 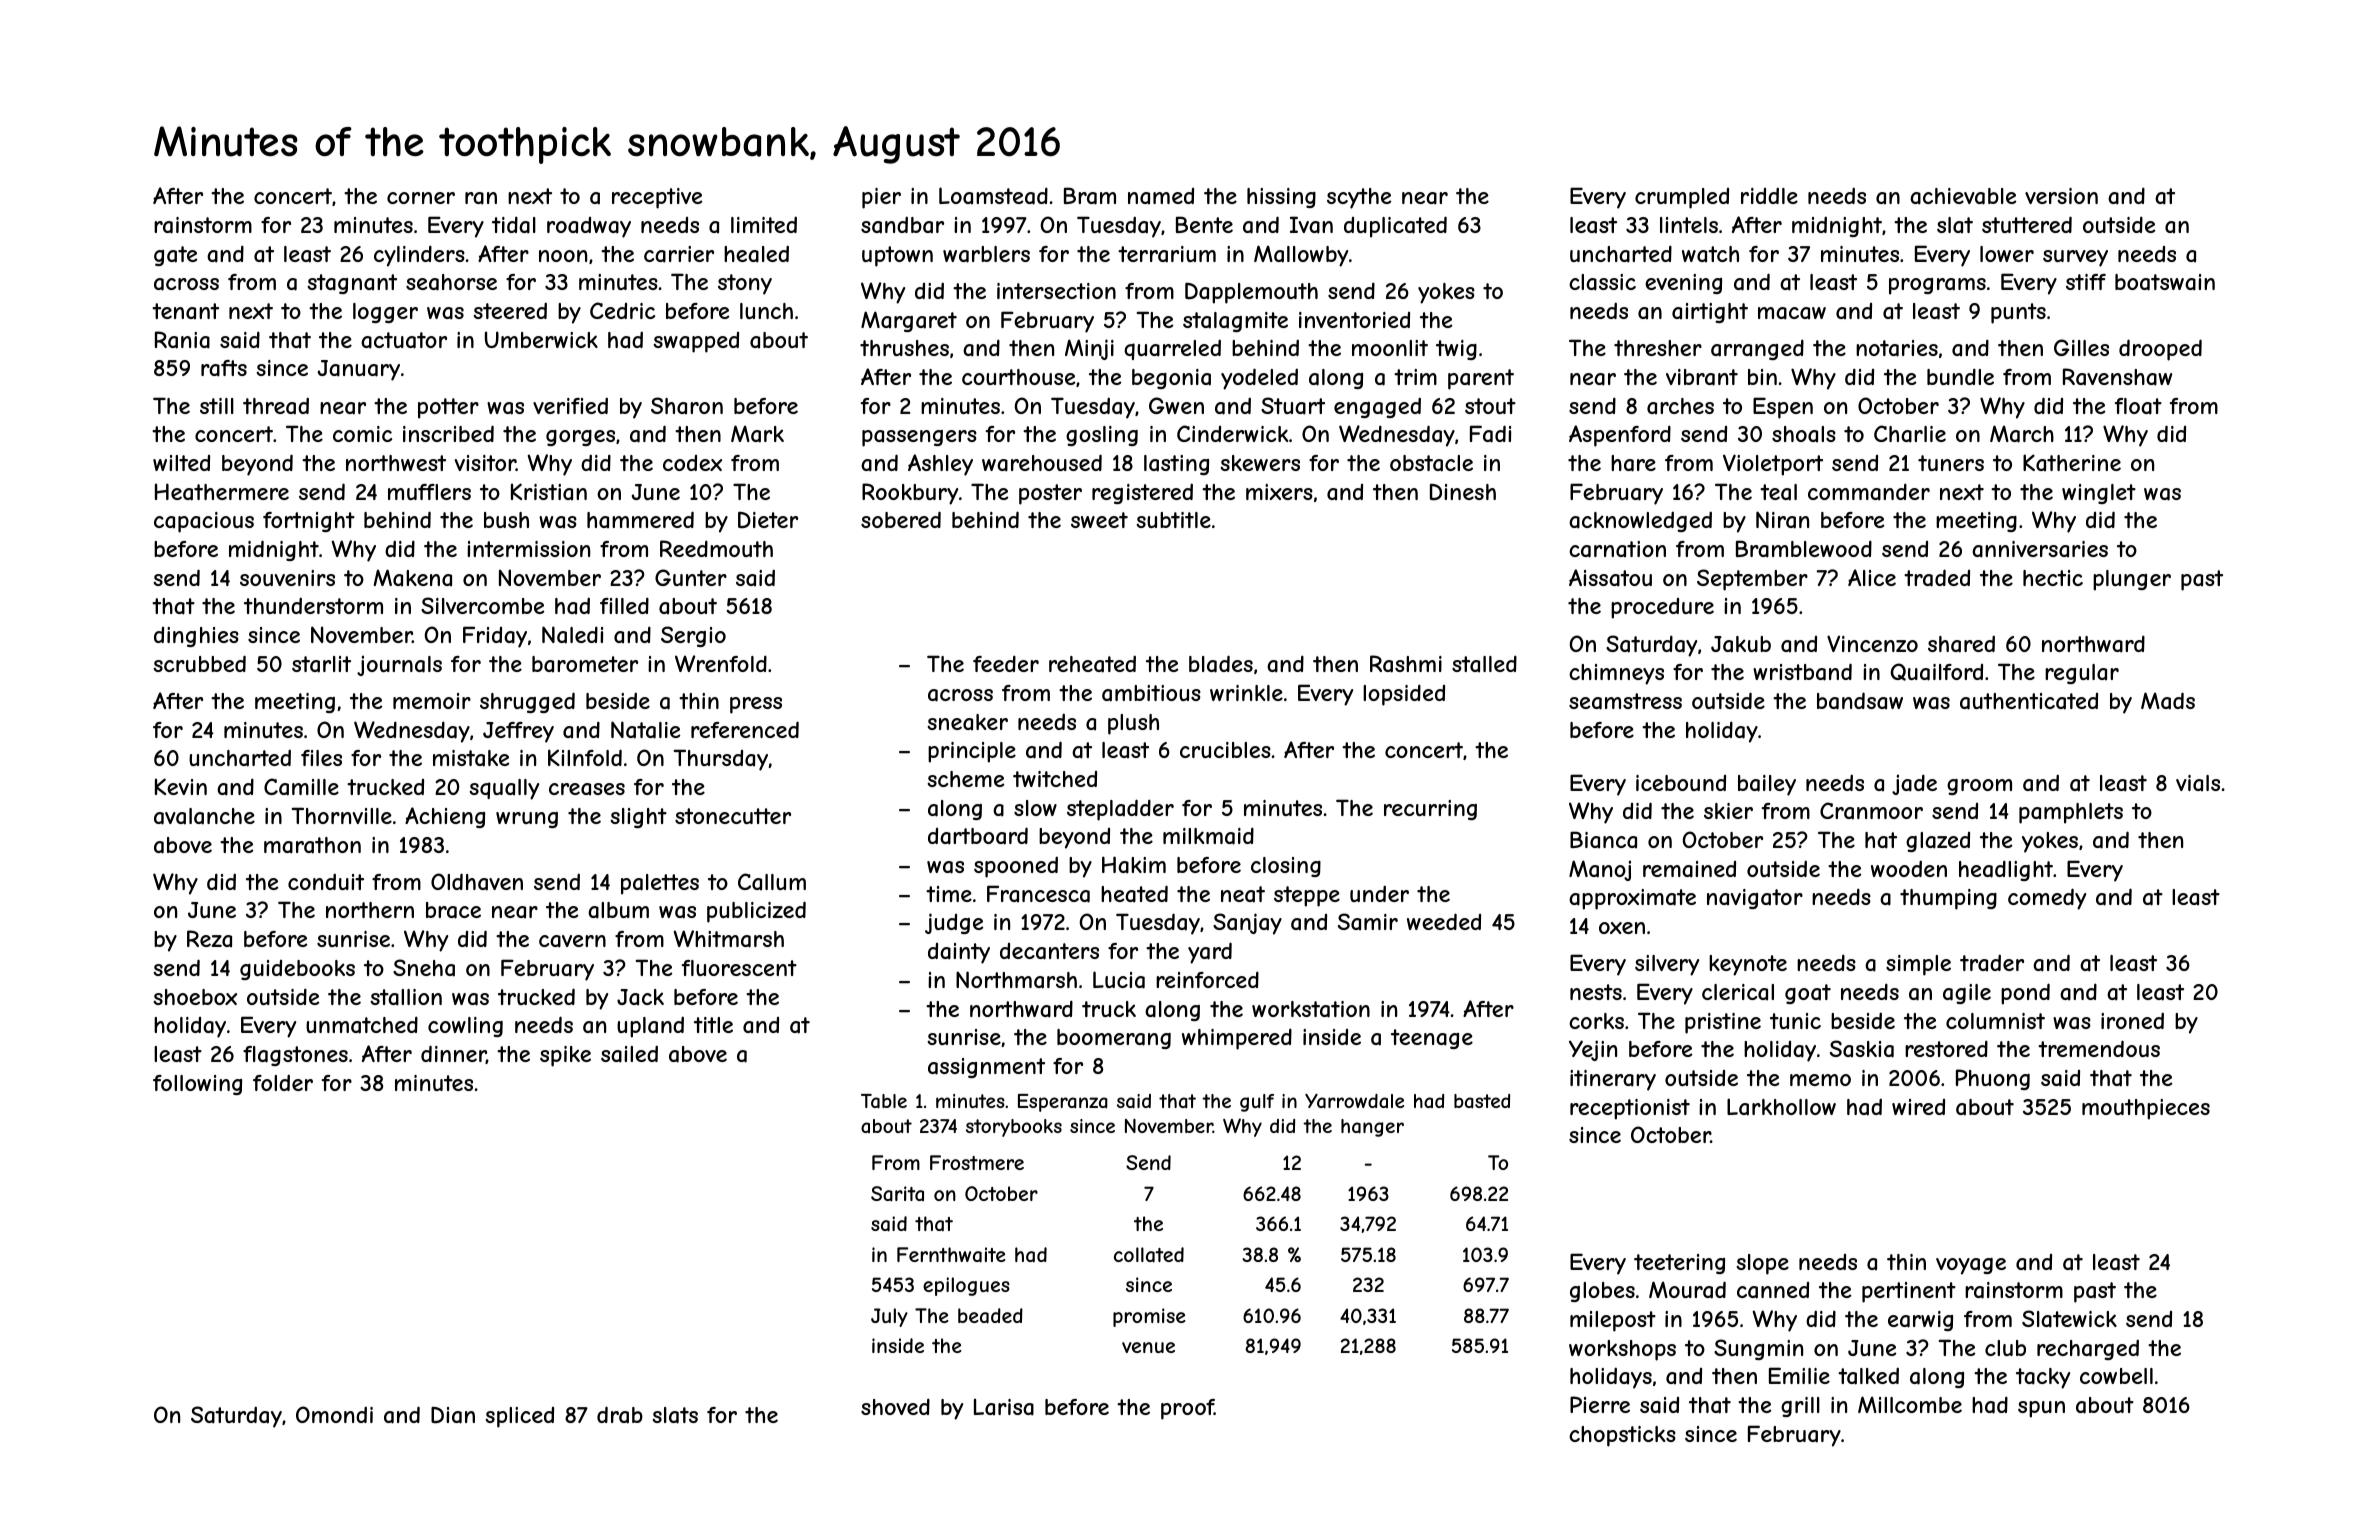 What do you see at coordinates (283, 1082) in the screenshot?
I see `folder` at bounding box center [283, 1082].
